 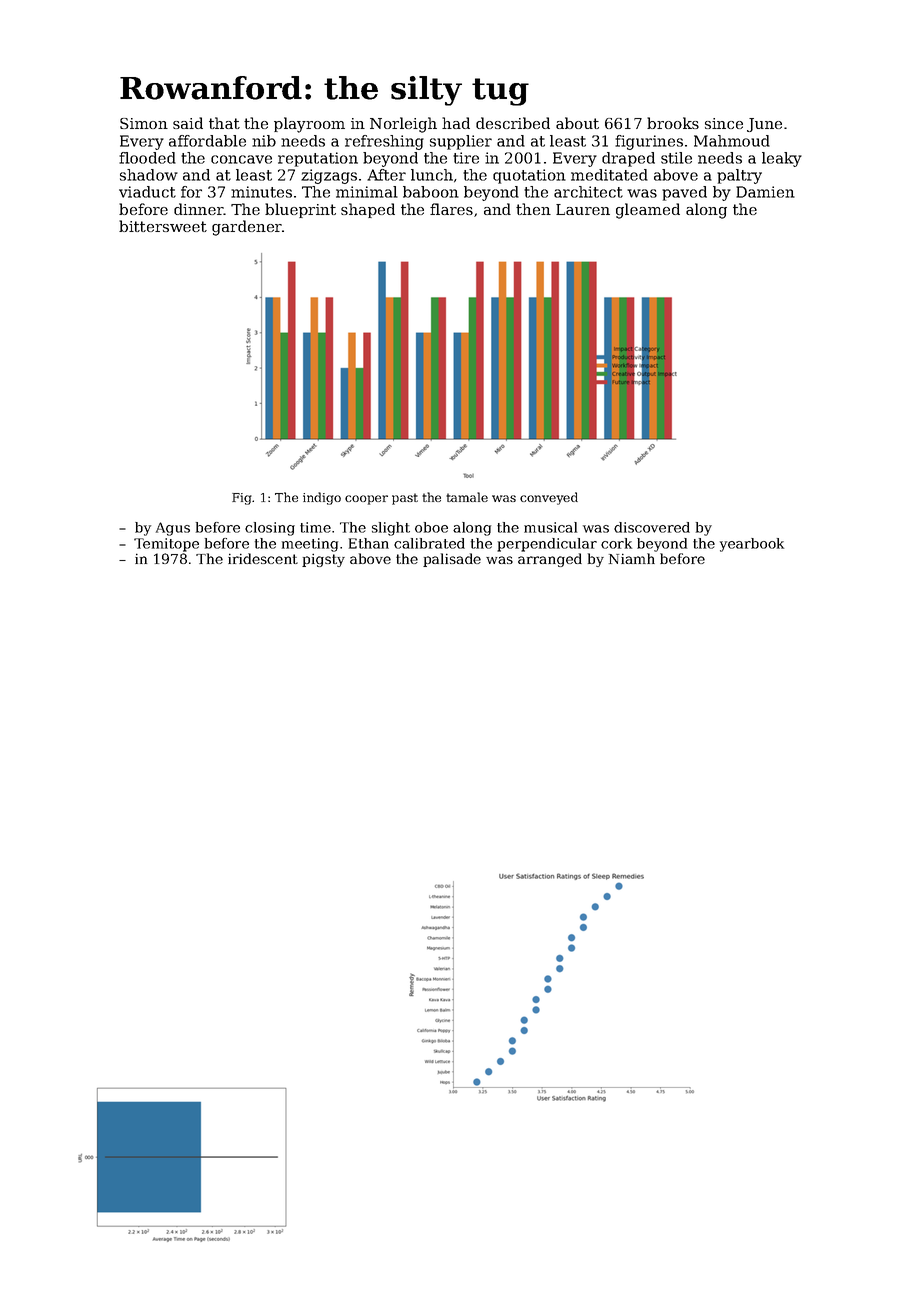 I want to click on pigsty, so click(x=323, y=560).
